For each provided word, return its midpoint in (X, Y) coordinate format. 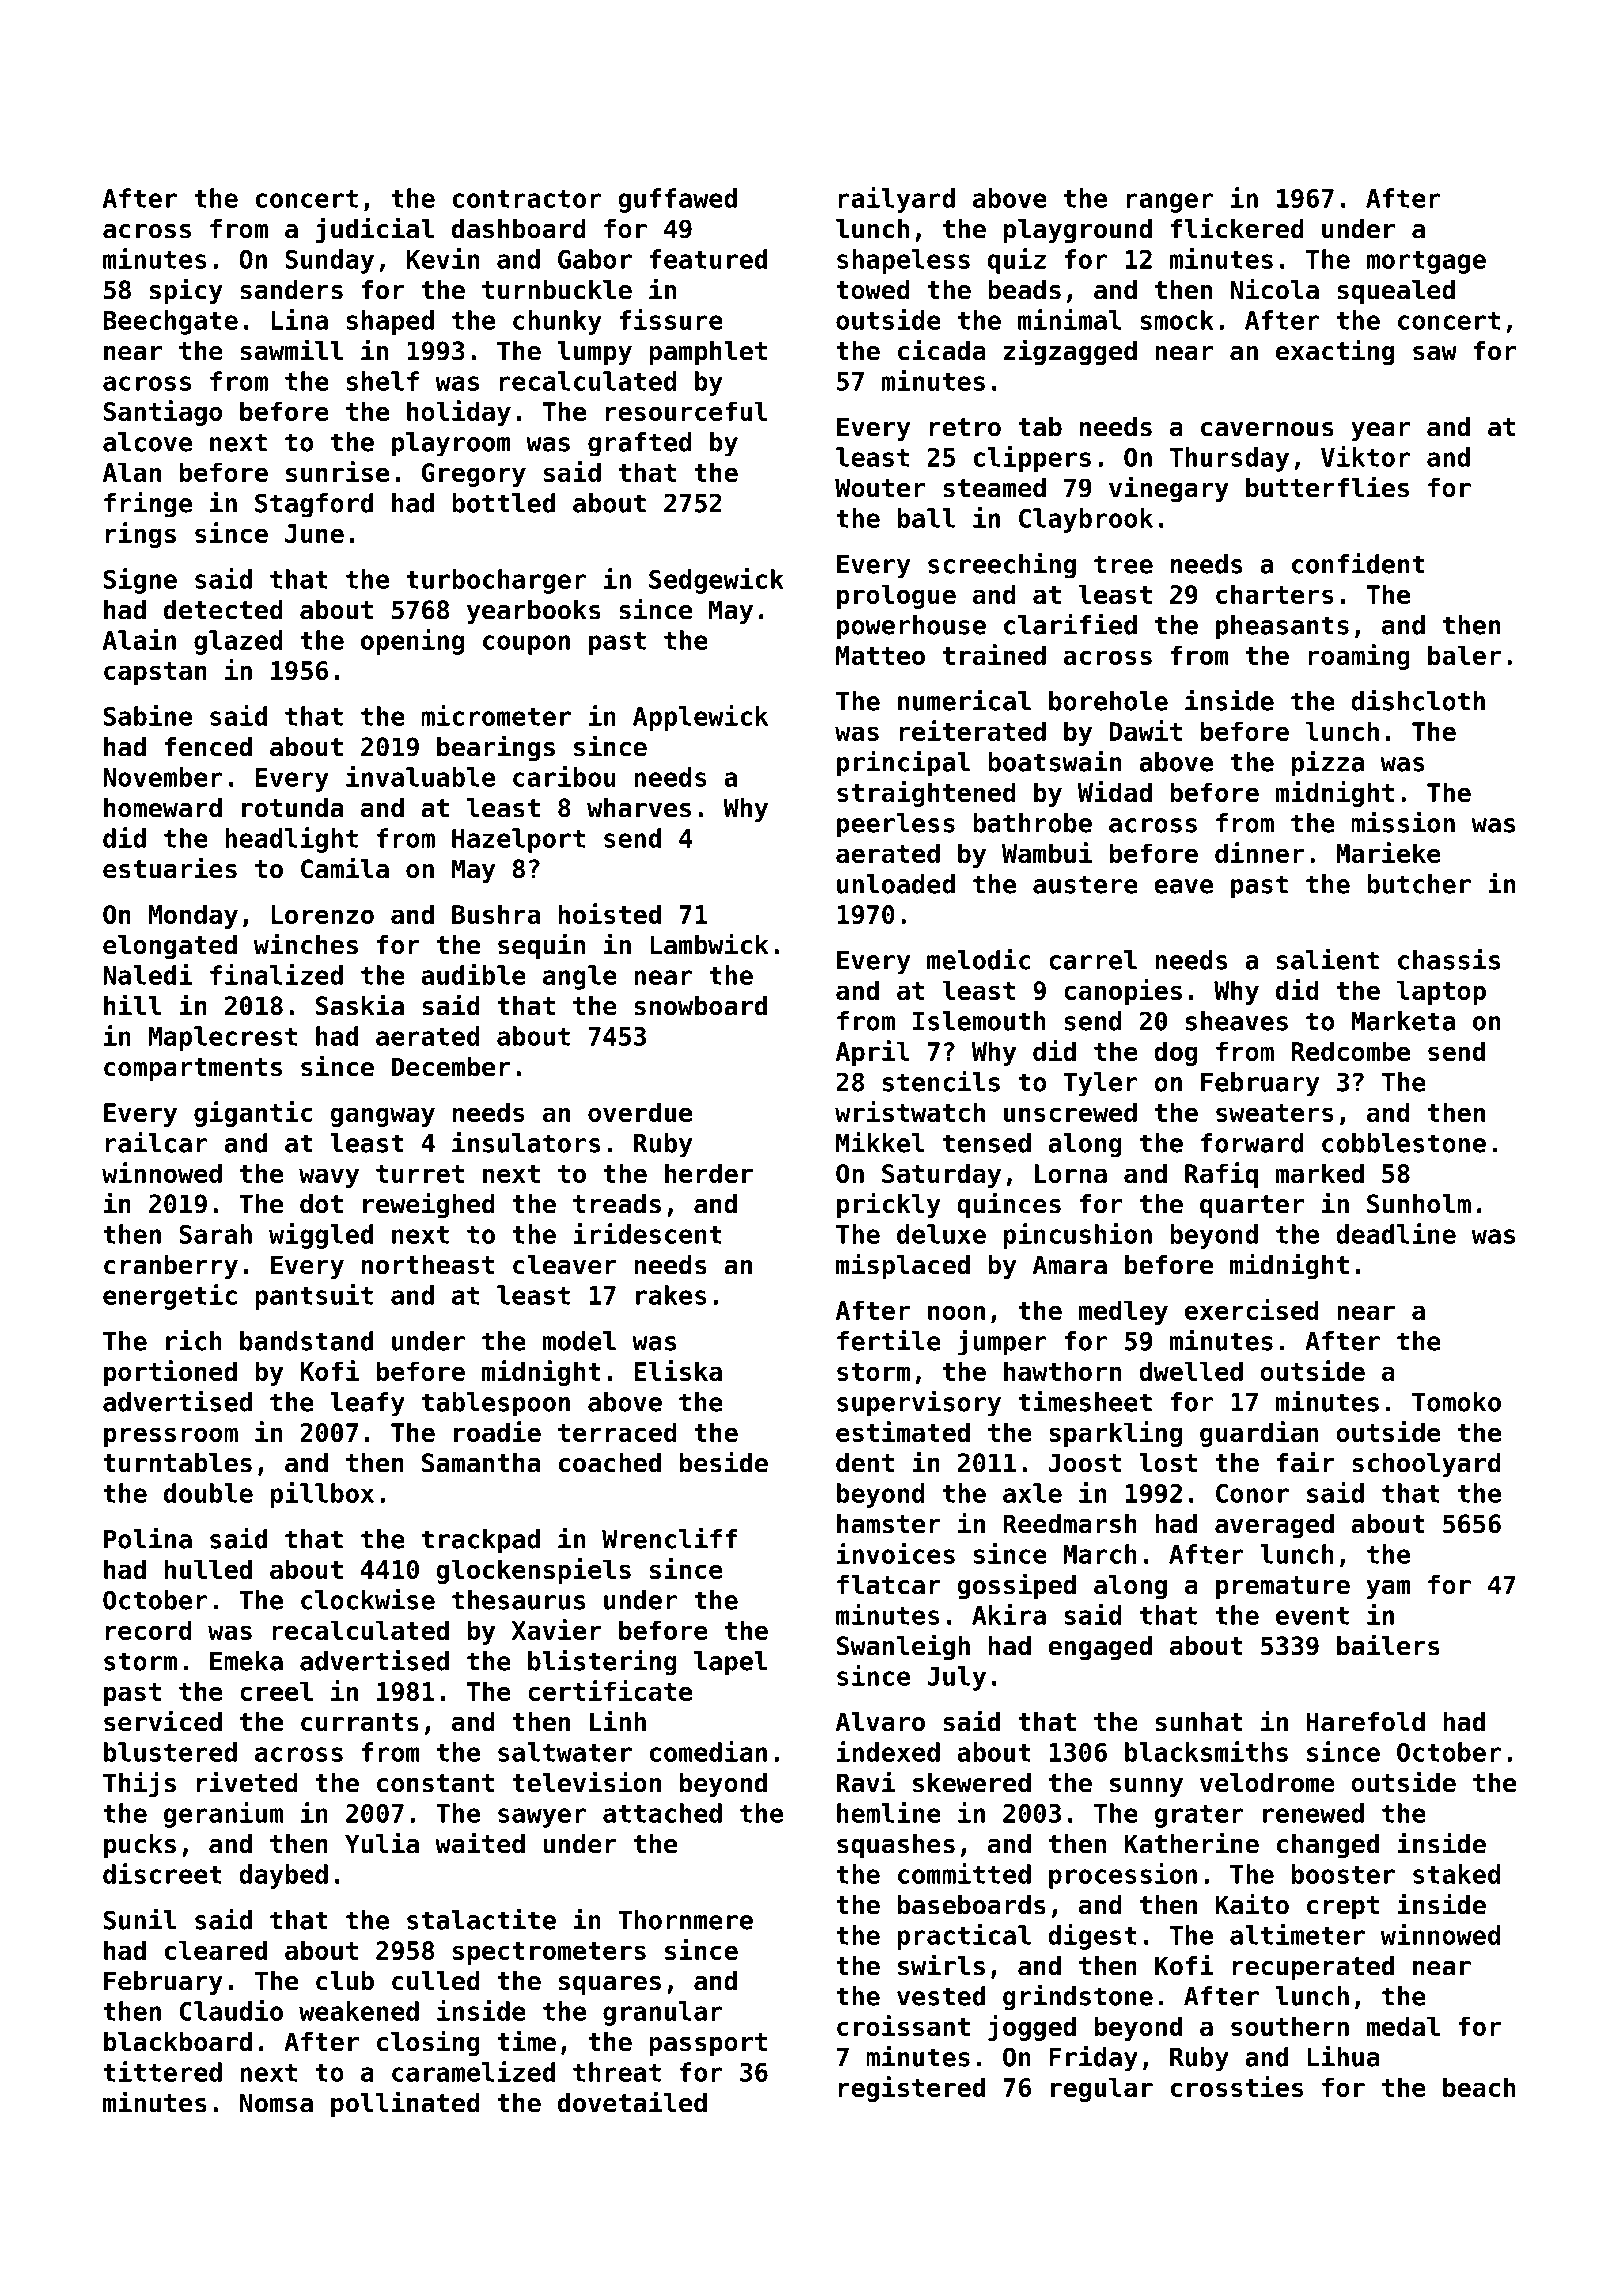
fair (1306, 1462)
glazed (238, 642)
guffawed (677, 200)
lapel (730, 1663)
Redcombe (1350, 1051)
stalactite (481, 1919)
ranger (1170, 203)
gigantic (253, 1114)
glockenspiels (533, 1571)
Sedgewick (716, 581)
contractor (527, 199)
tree (1123, 564)
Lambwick (709, 944)
